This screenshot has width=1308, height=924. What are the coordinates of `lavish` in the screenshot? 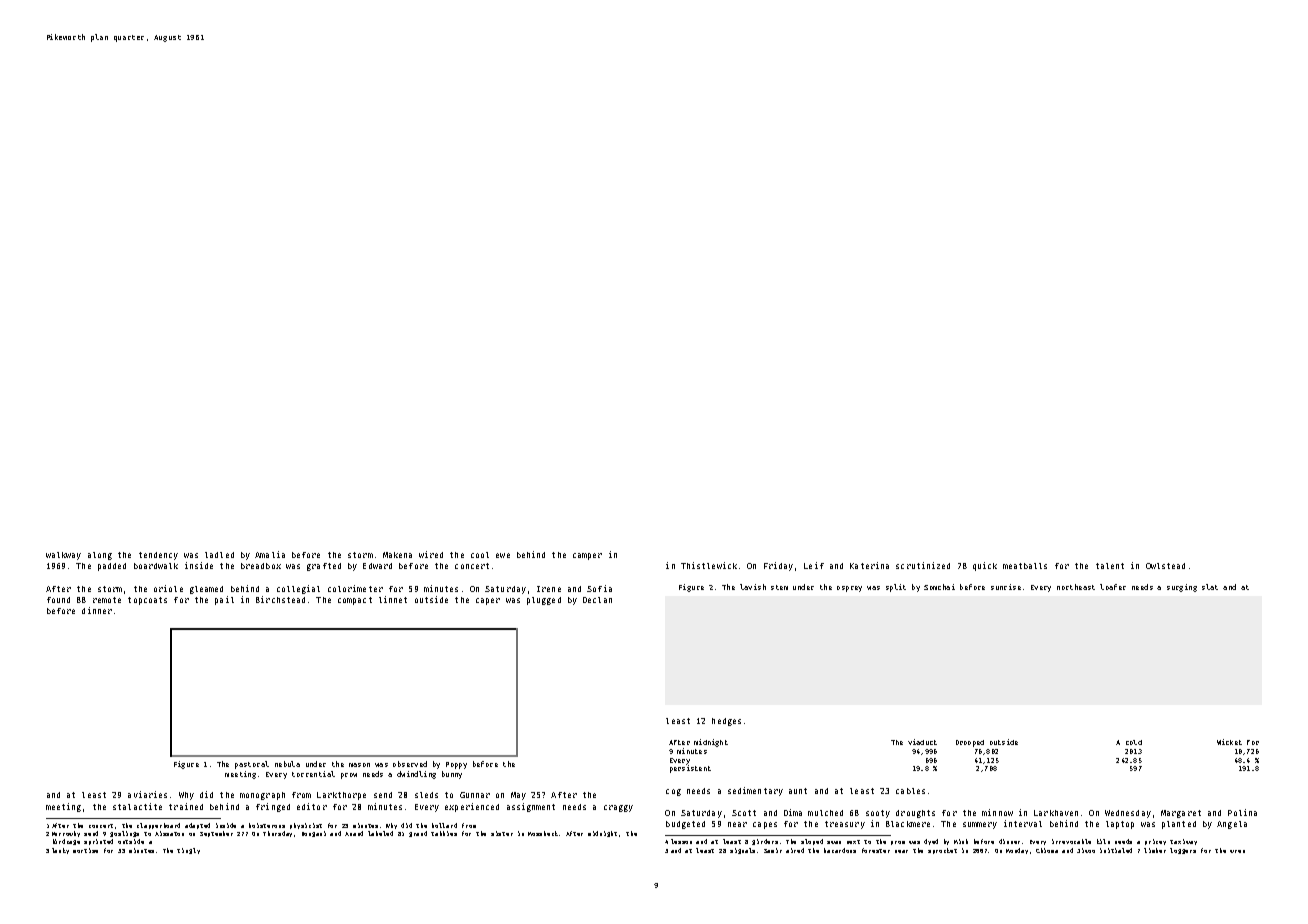 It's located at (753, 587).
